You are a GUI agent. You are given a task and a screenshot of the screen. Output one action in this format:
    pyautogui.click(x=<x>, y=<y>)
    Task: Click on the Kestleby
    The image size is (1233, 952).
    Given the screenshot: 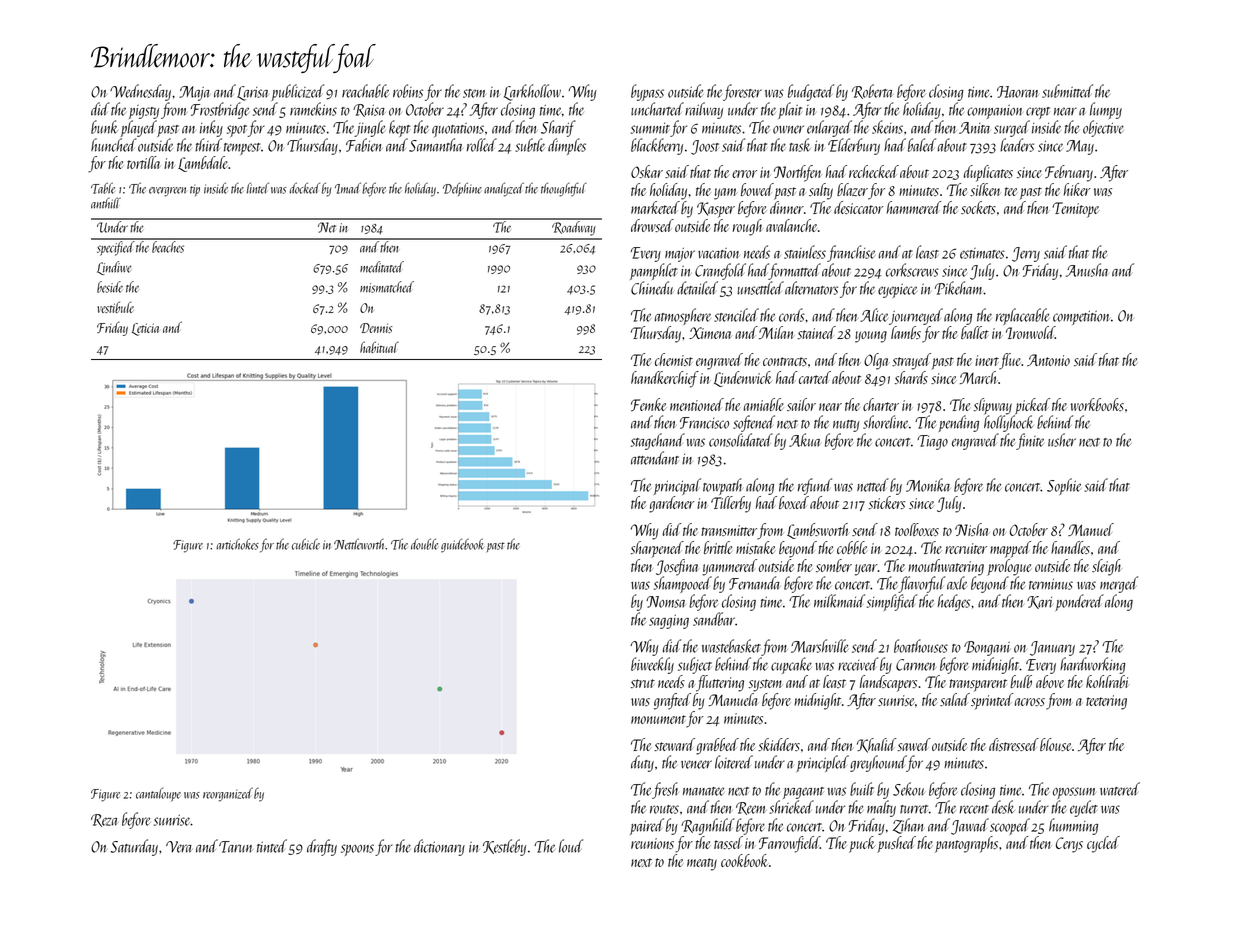 What is the action you would take?
    pyautogui.click(x=504, y=847)
